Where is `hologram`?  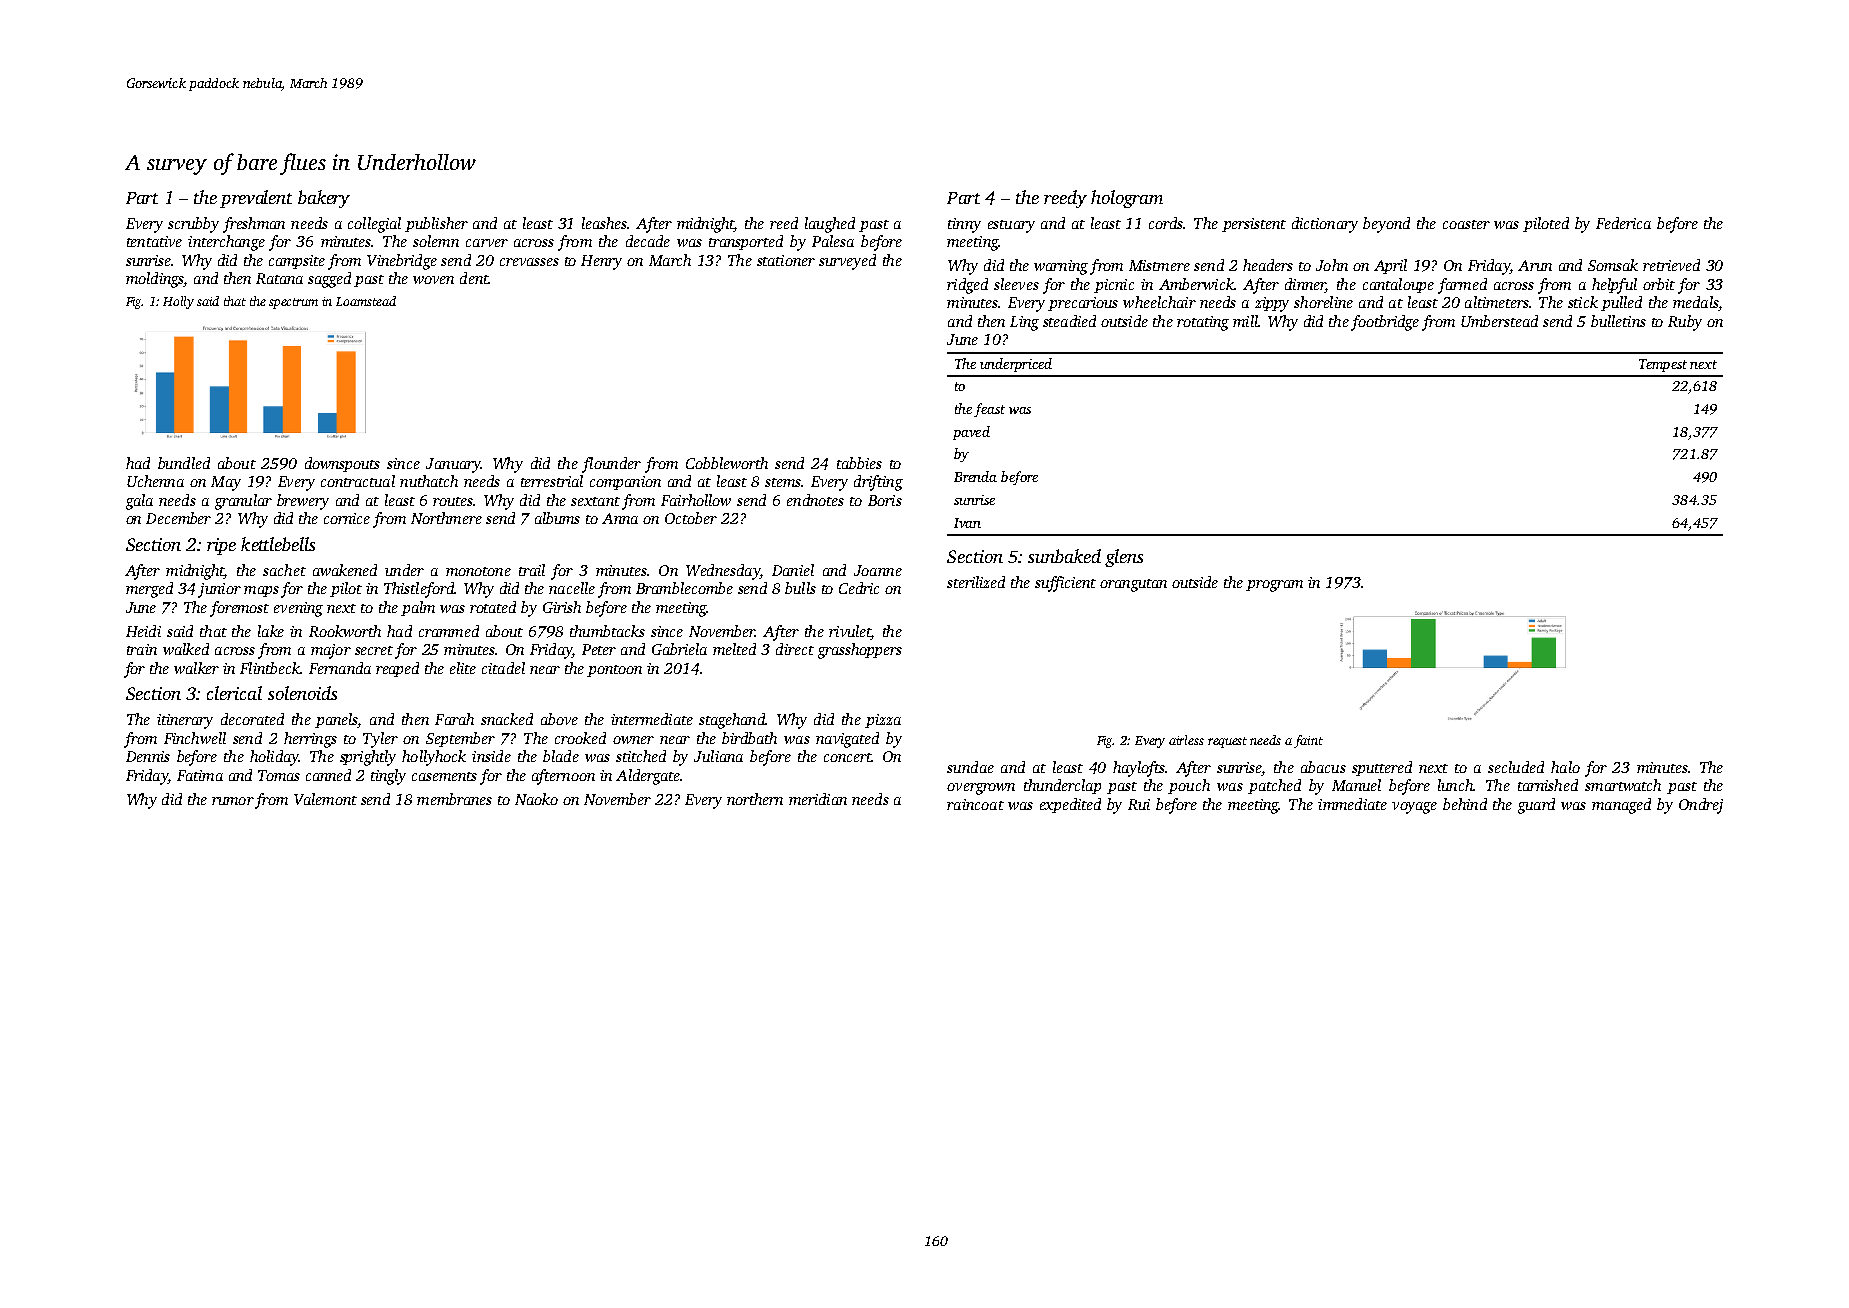
hologram is located at coordinates (1127, 199).
